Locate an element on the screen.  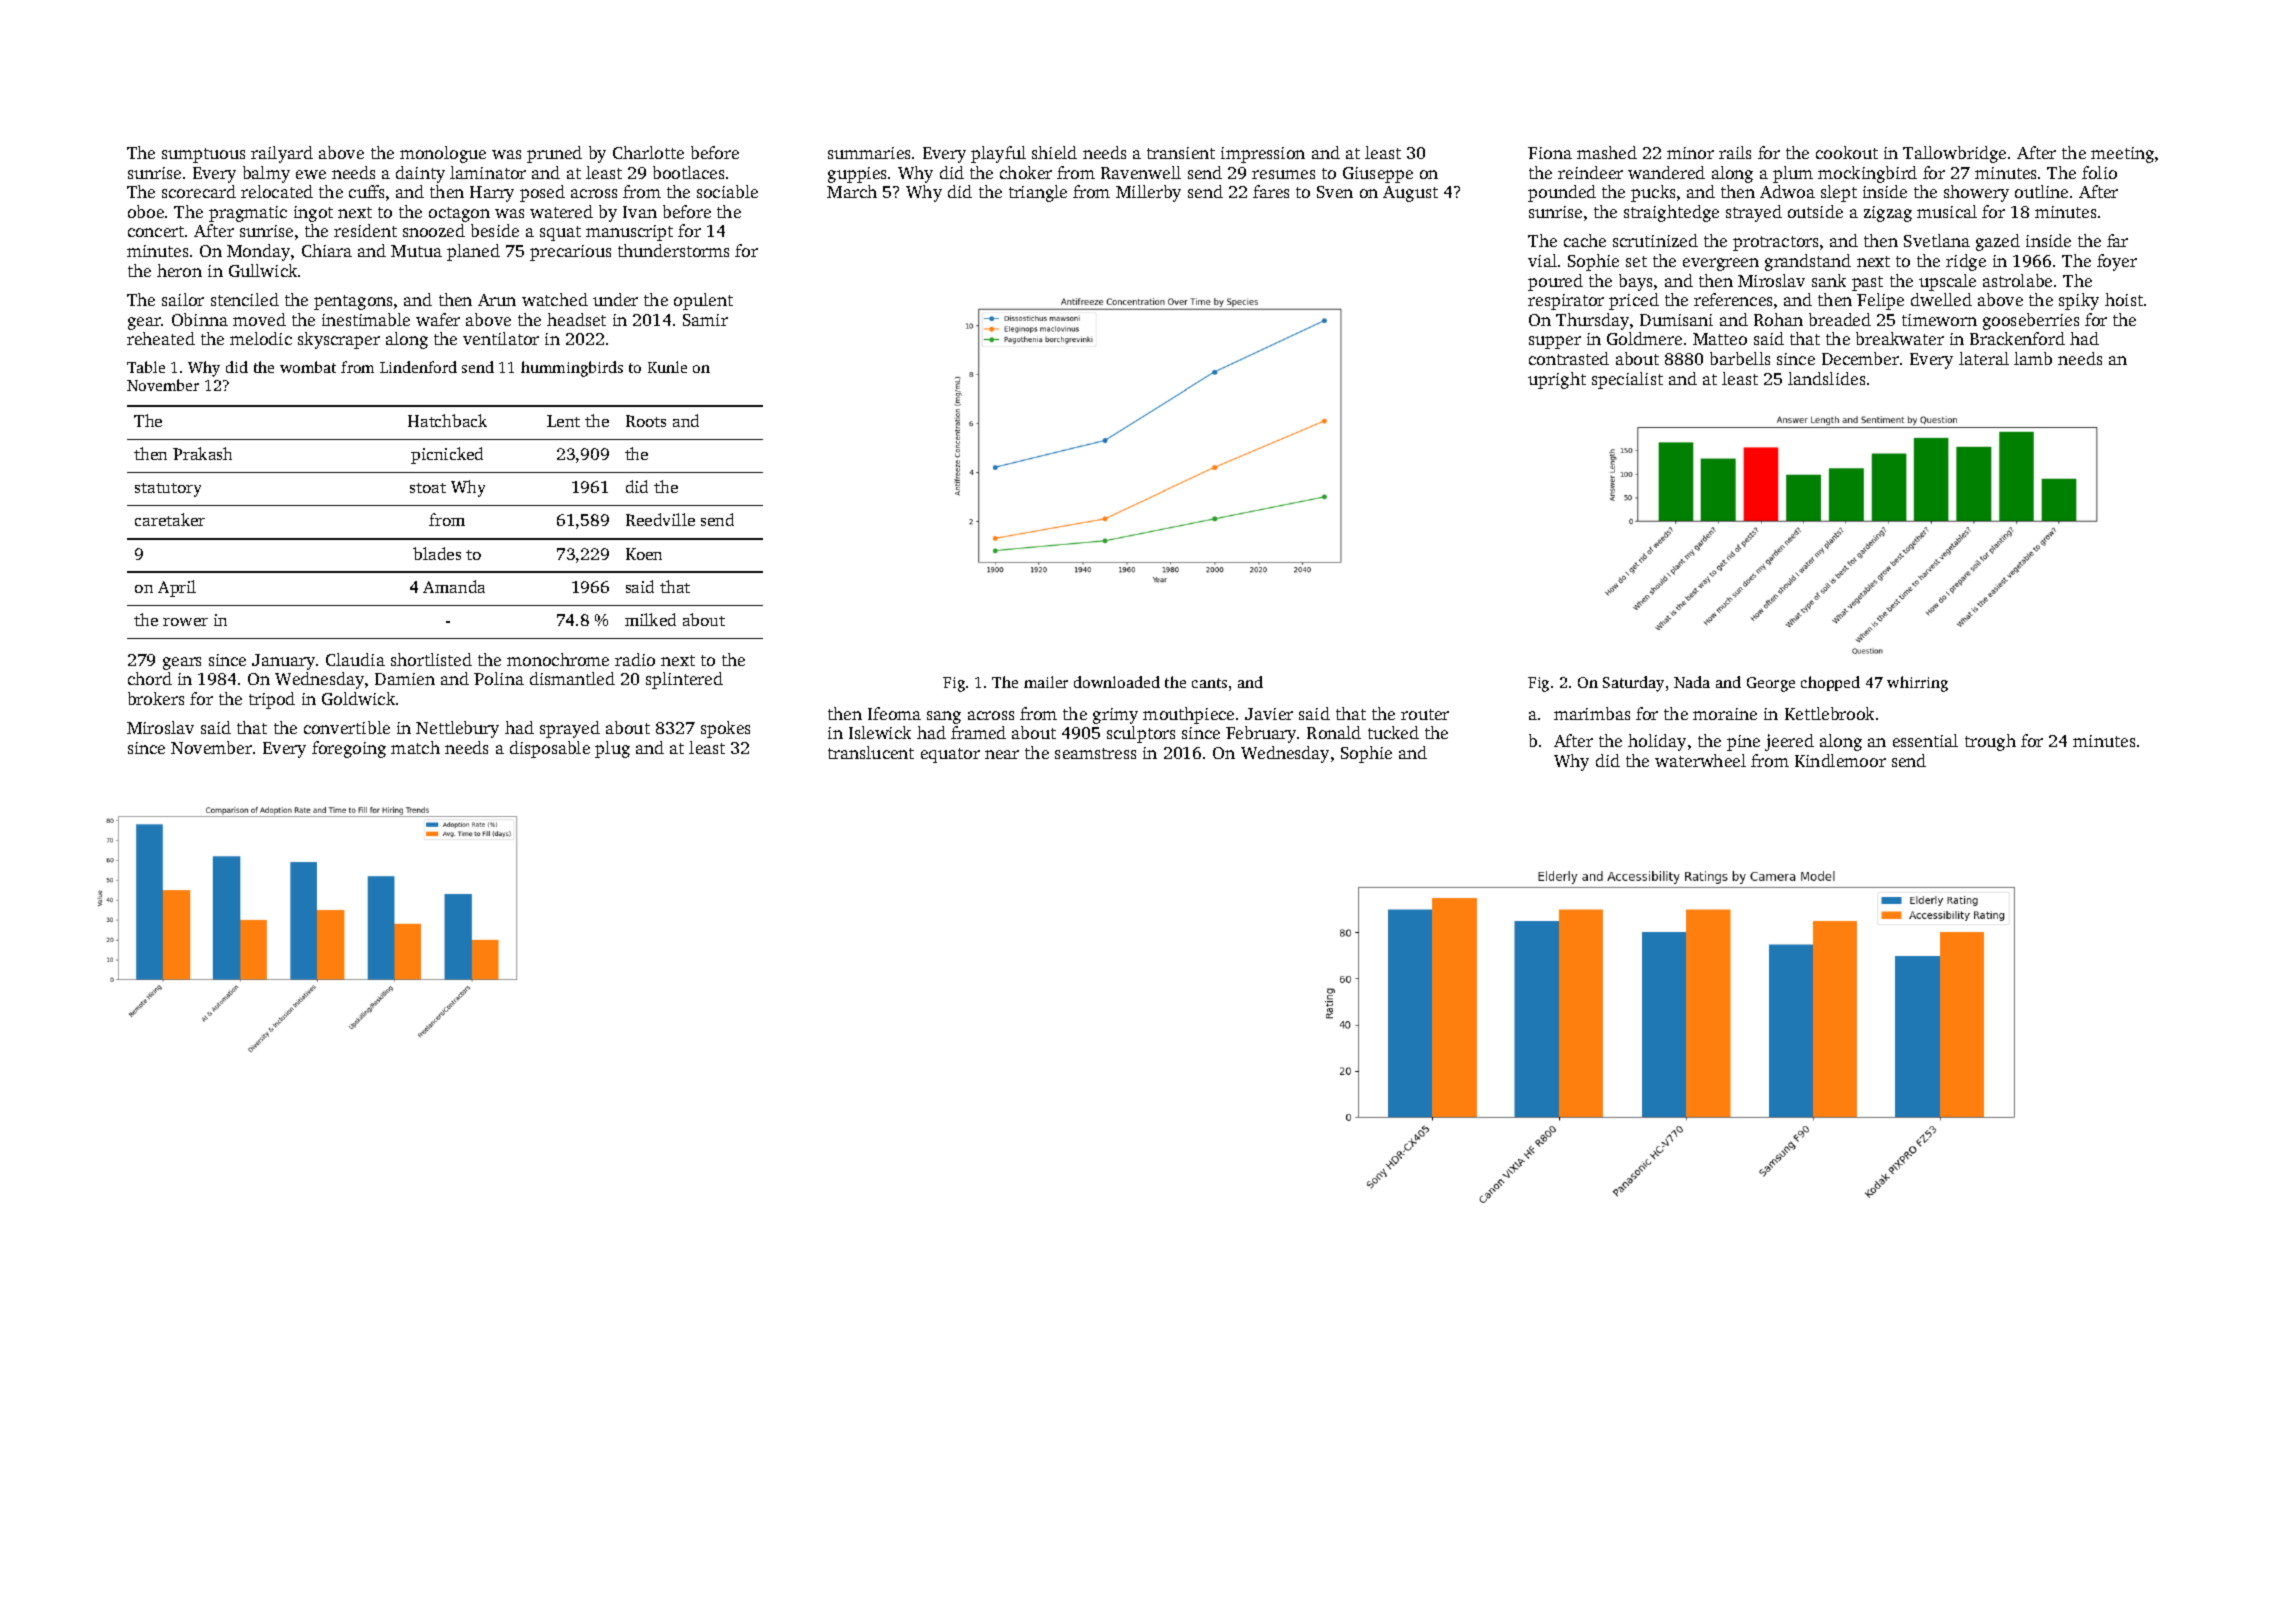
Charlotte is located at coordinates (648, 152).
